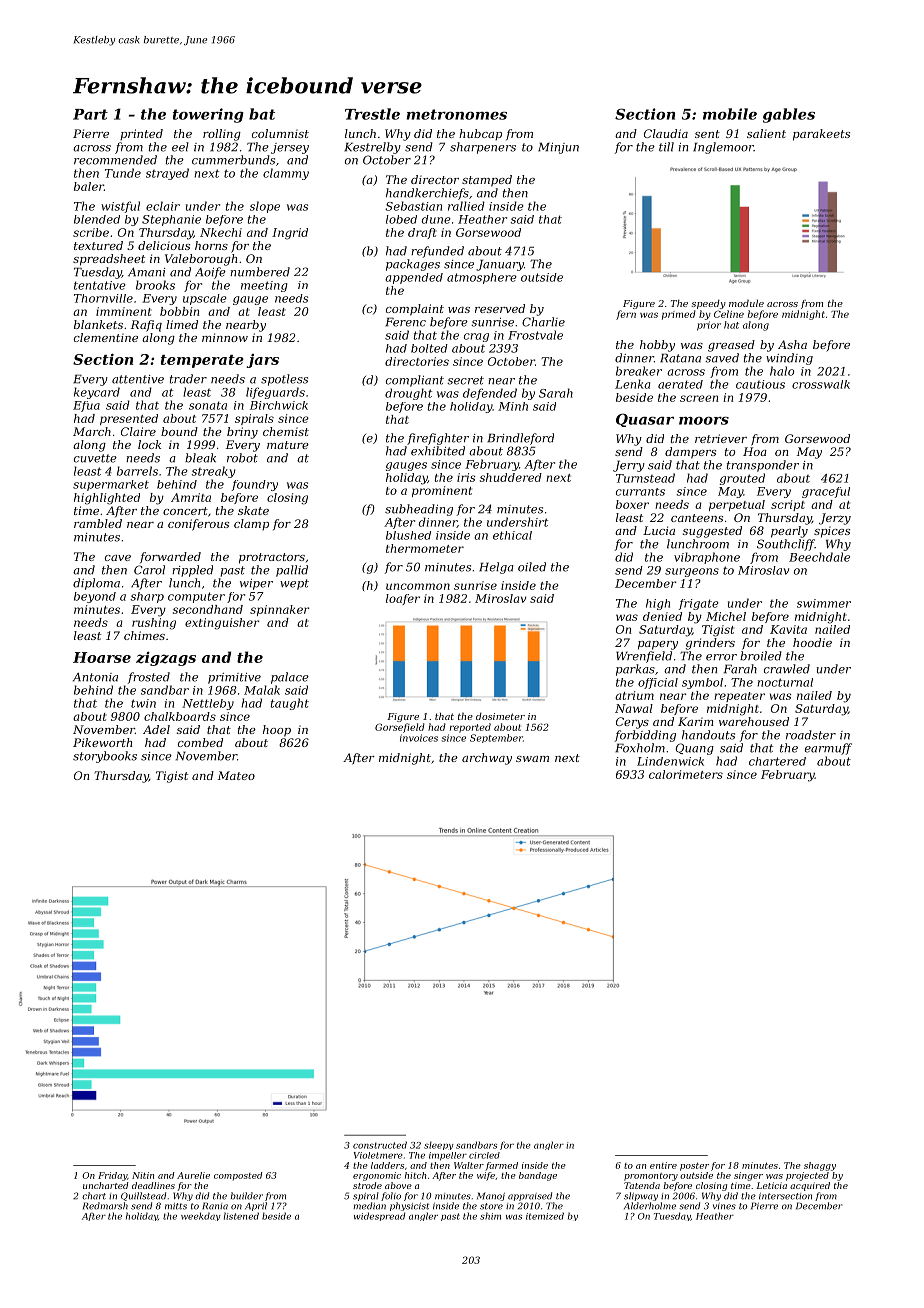  What do you see at coordinates (438, 451) in the screenshot?
I see `exhibited` at bounding box center [438, 451].
